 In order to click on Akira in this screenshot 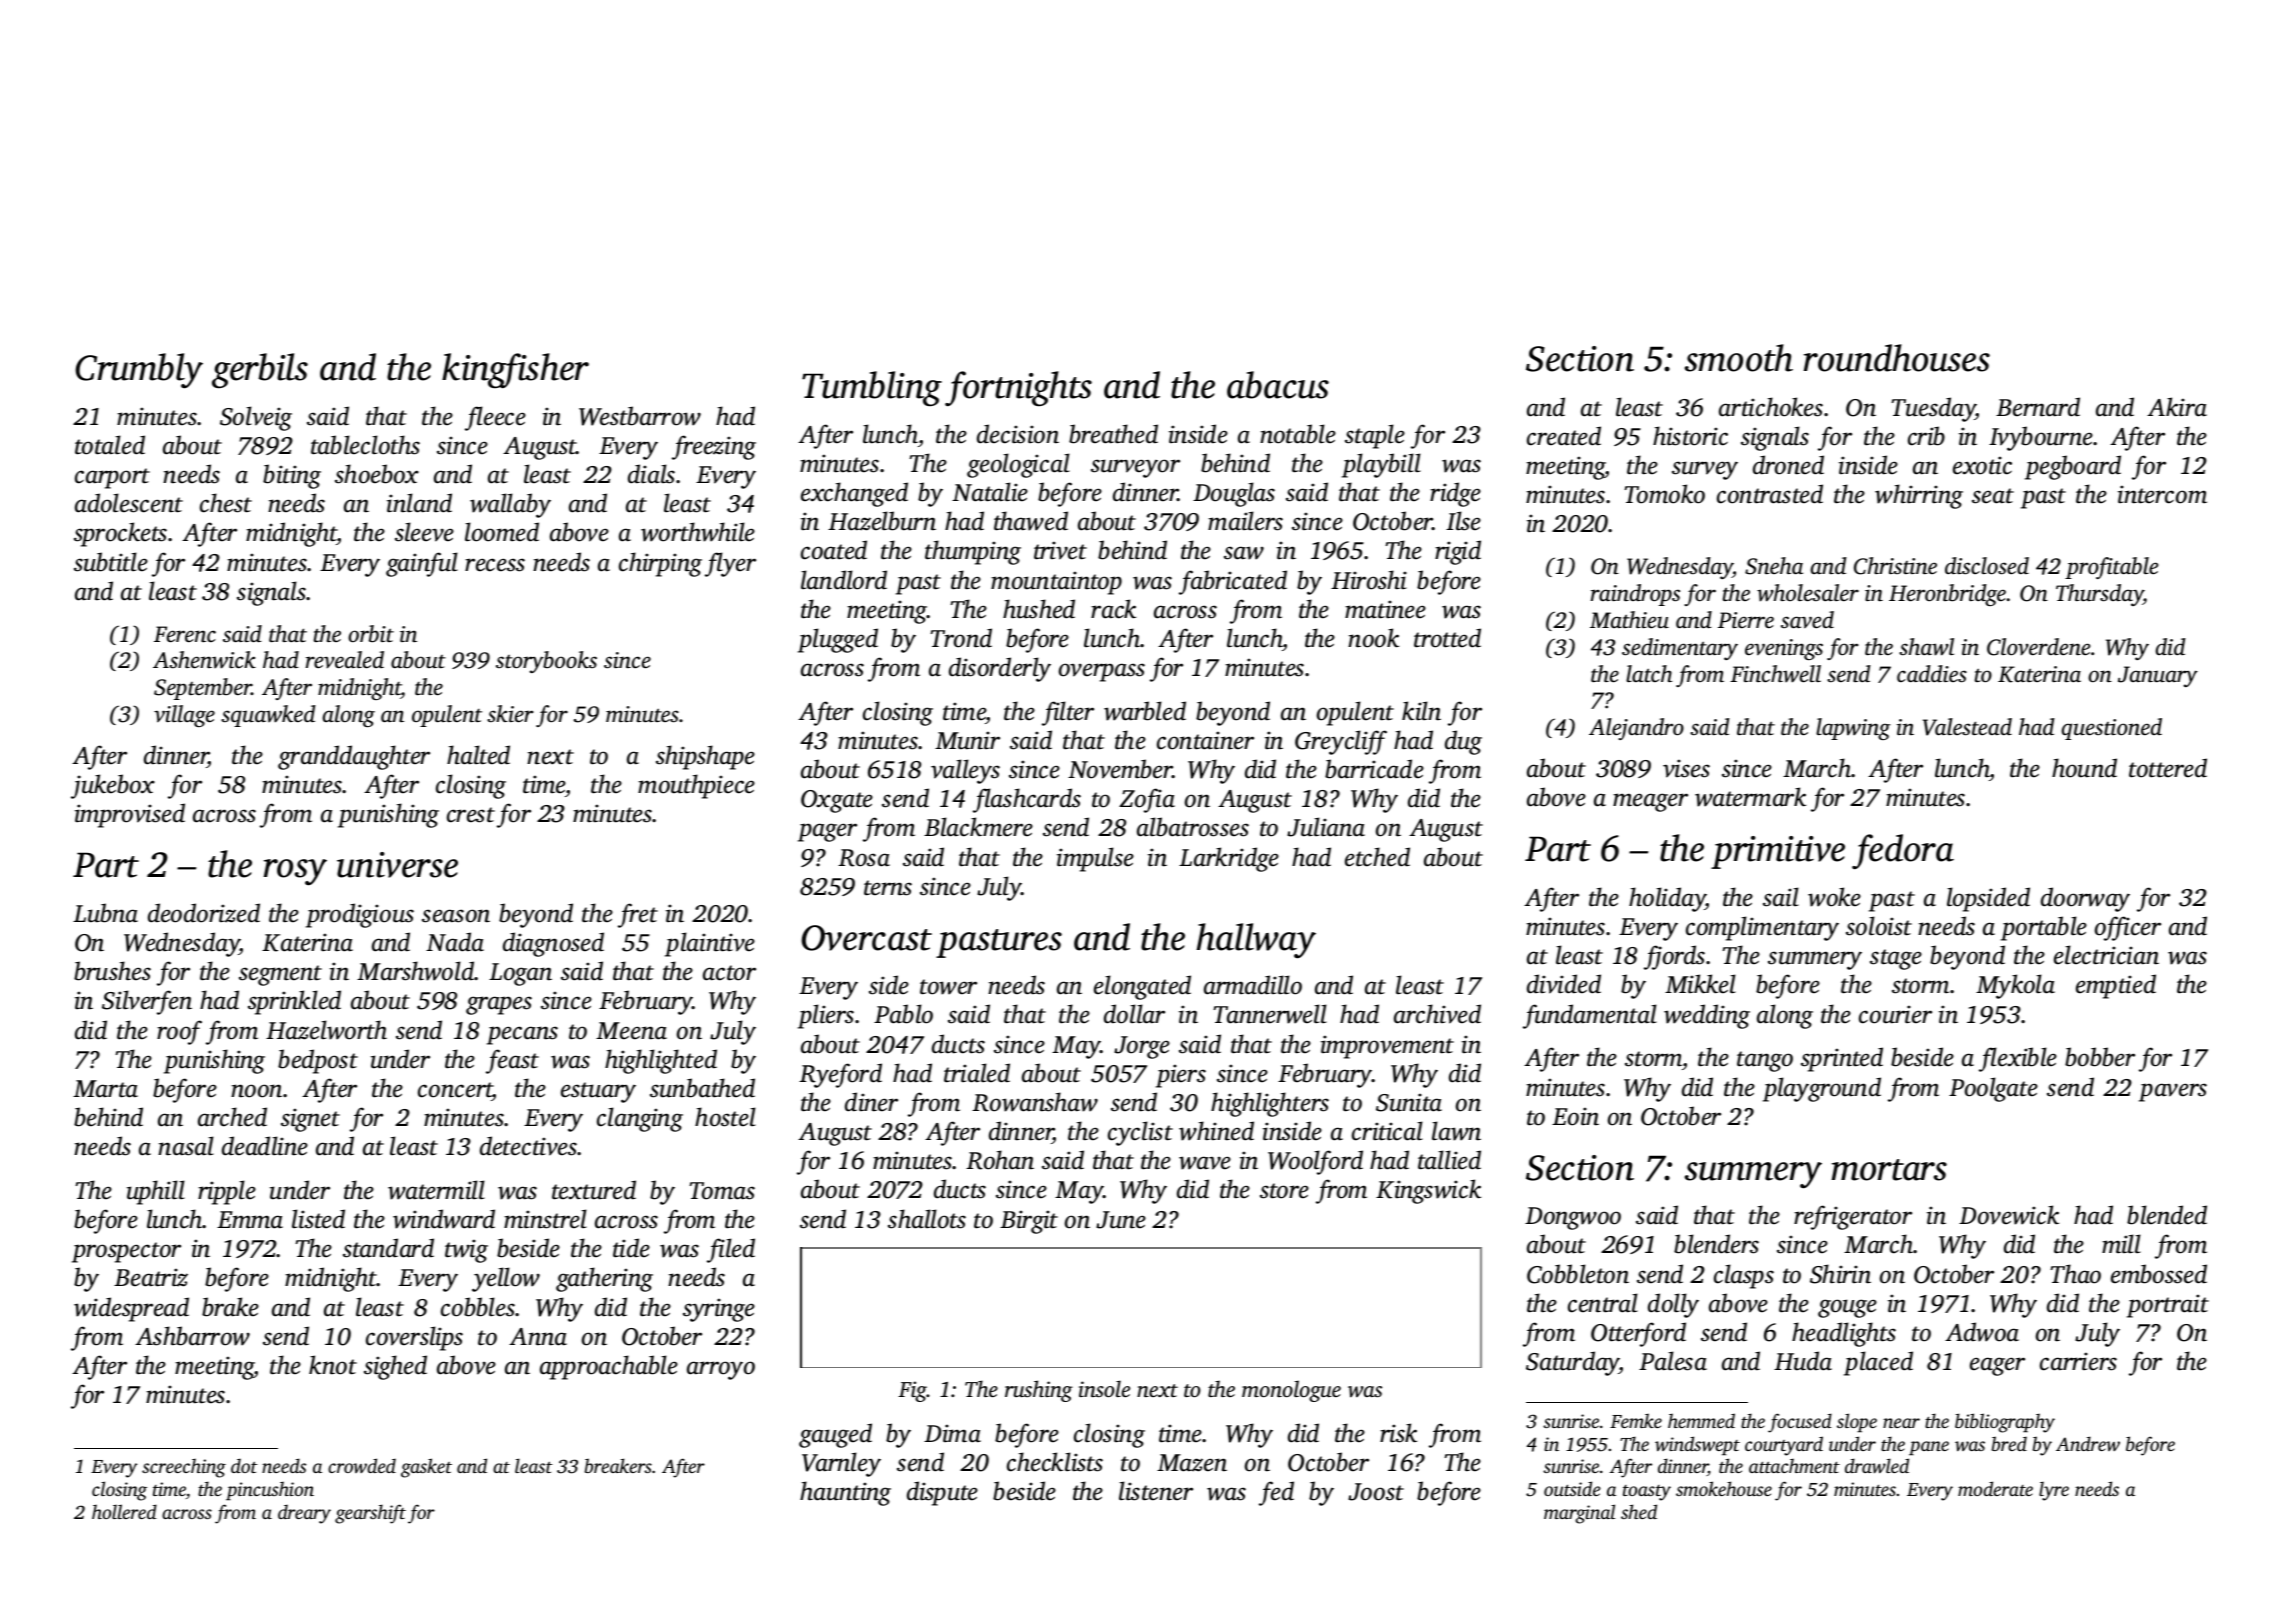, I will do `click(2177, 407)`.
